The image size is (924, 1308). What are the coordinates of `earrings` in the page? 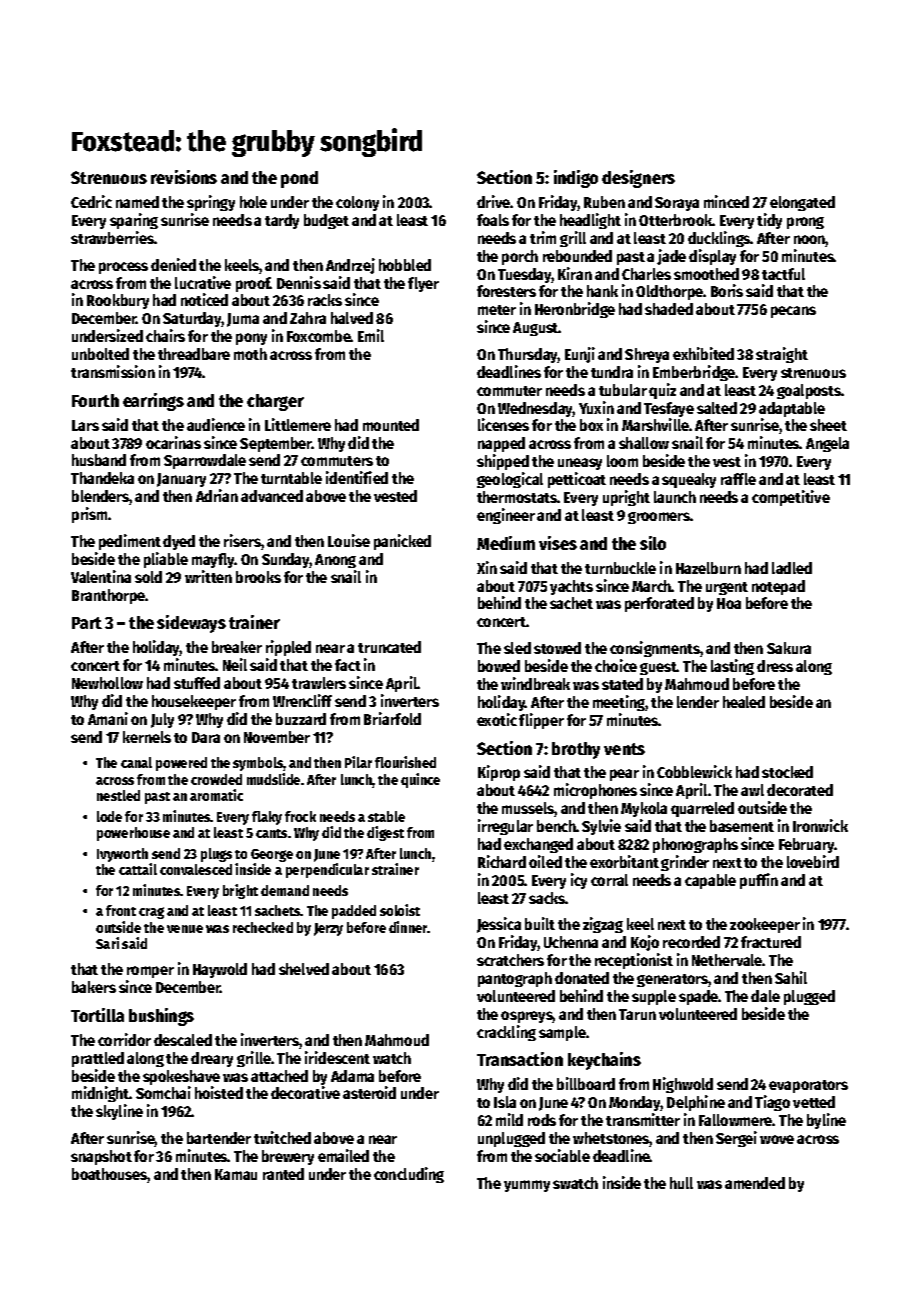 It's located at (153, 402).
